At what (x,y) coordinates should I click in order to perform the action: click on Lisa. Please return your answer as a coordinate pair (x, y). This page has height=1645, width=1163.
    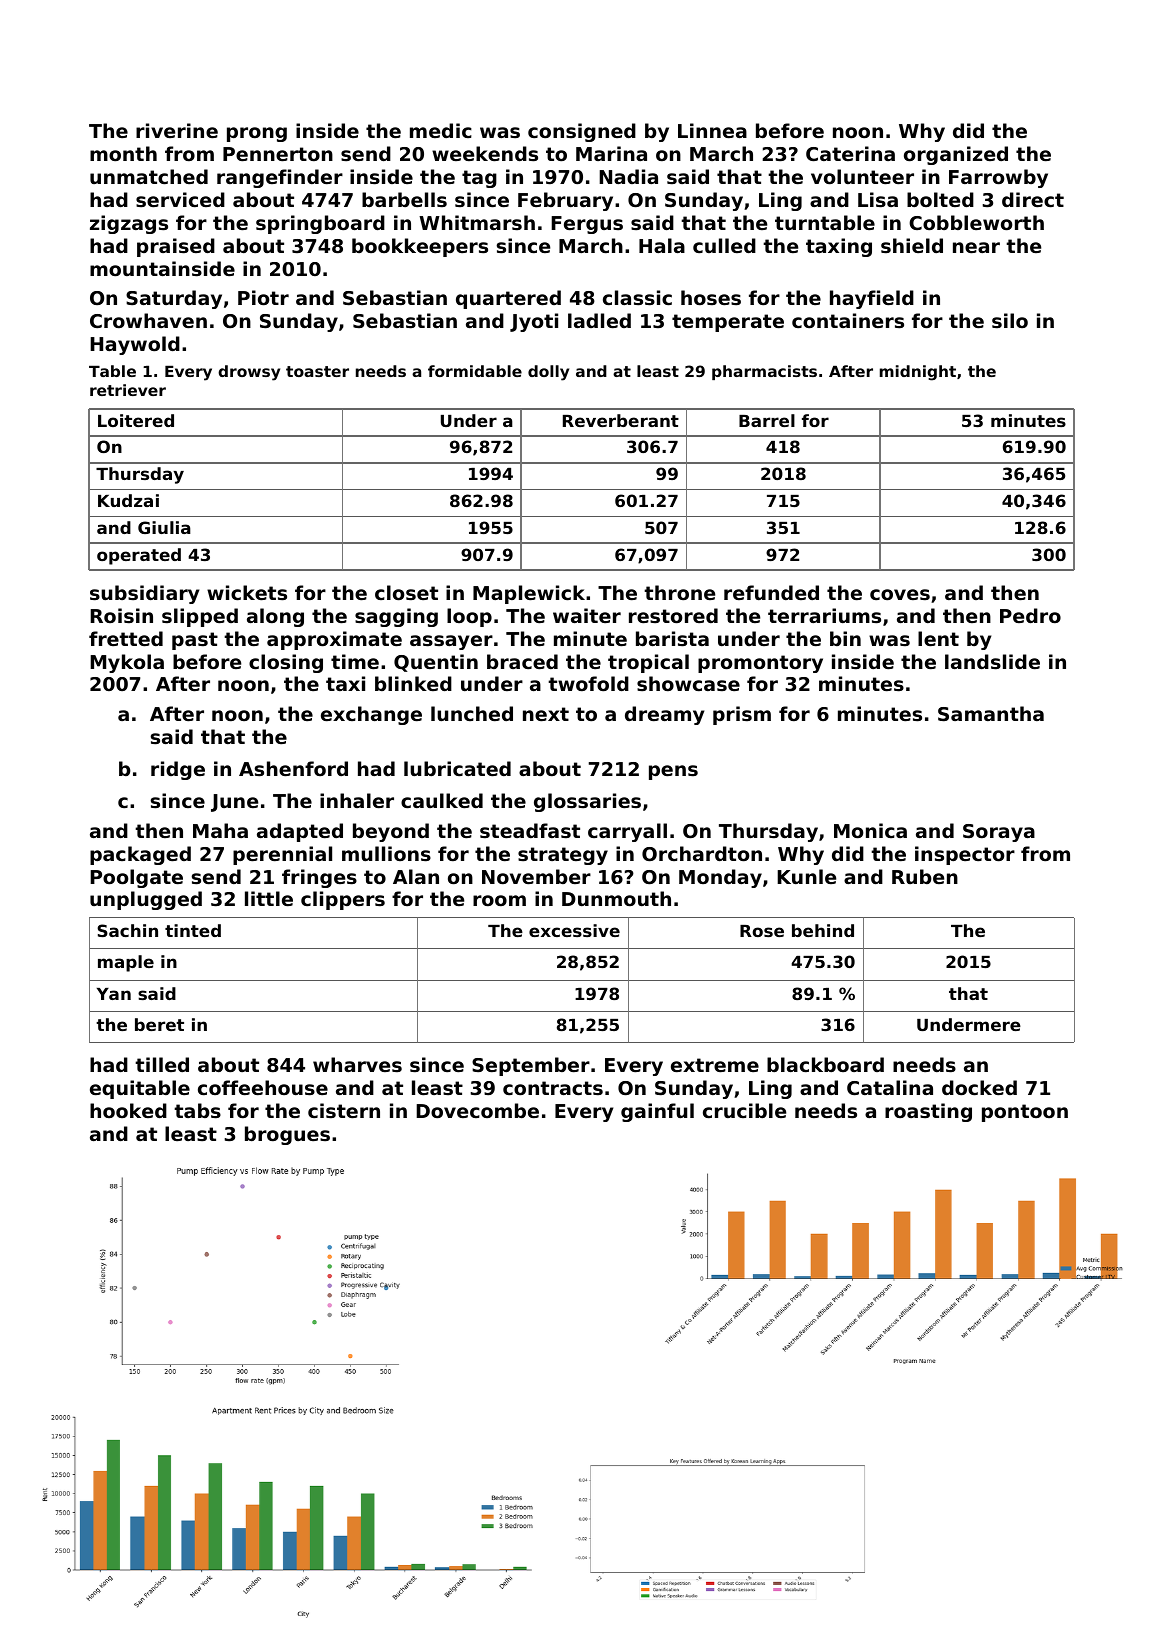
    Looking at the image, I should click on (878, 200).
